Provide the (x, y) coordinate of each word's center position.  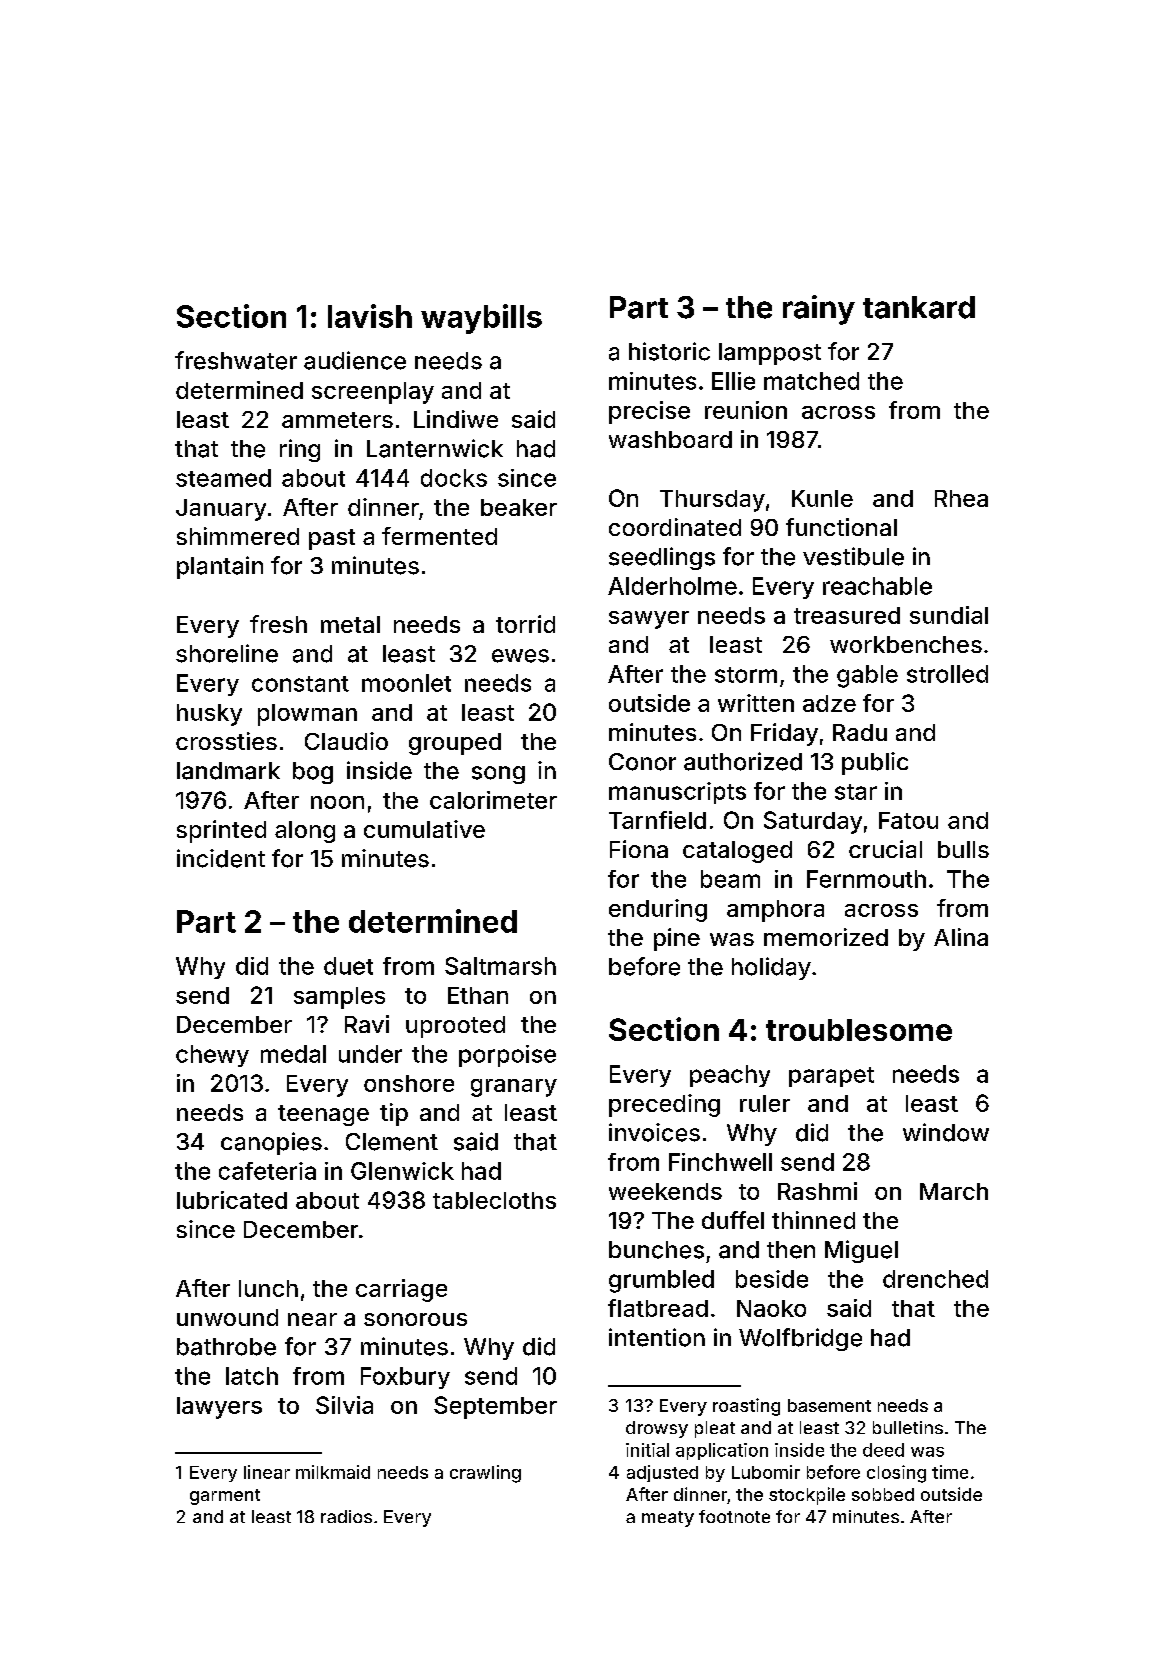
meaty (668, 1519)
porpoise (507, 1056)
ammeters (337, 420)
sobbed (883, 1494)
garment (225, 1497)
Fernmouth (866, 879)
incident (221, 858)
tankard (919, 307)
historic (669, 351)
